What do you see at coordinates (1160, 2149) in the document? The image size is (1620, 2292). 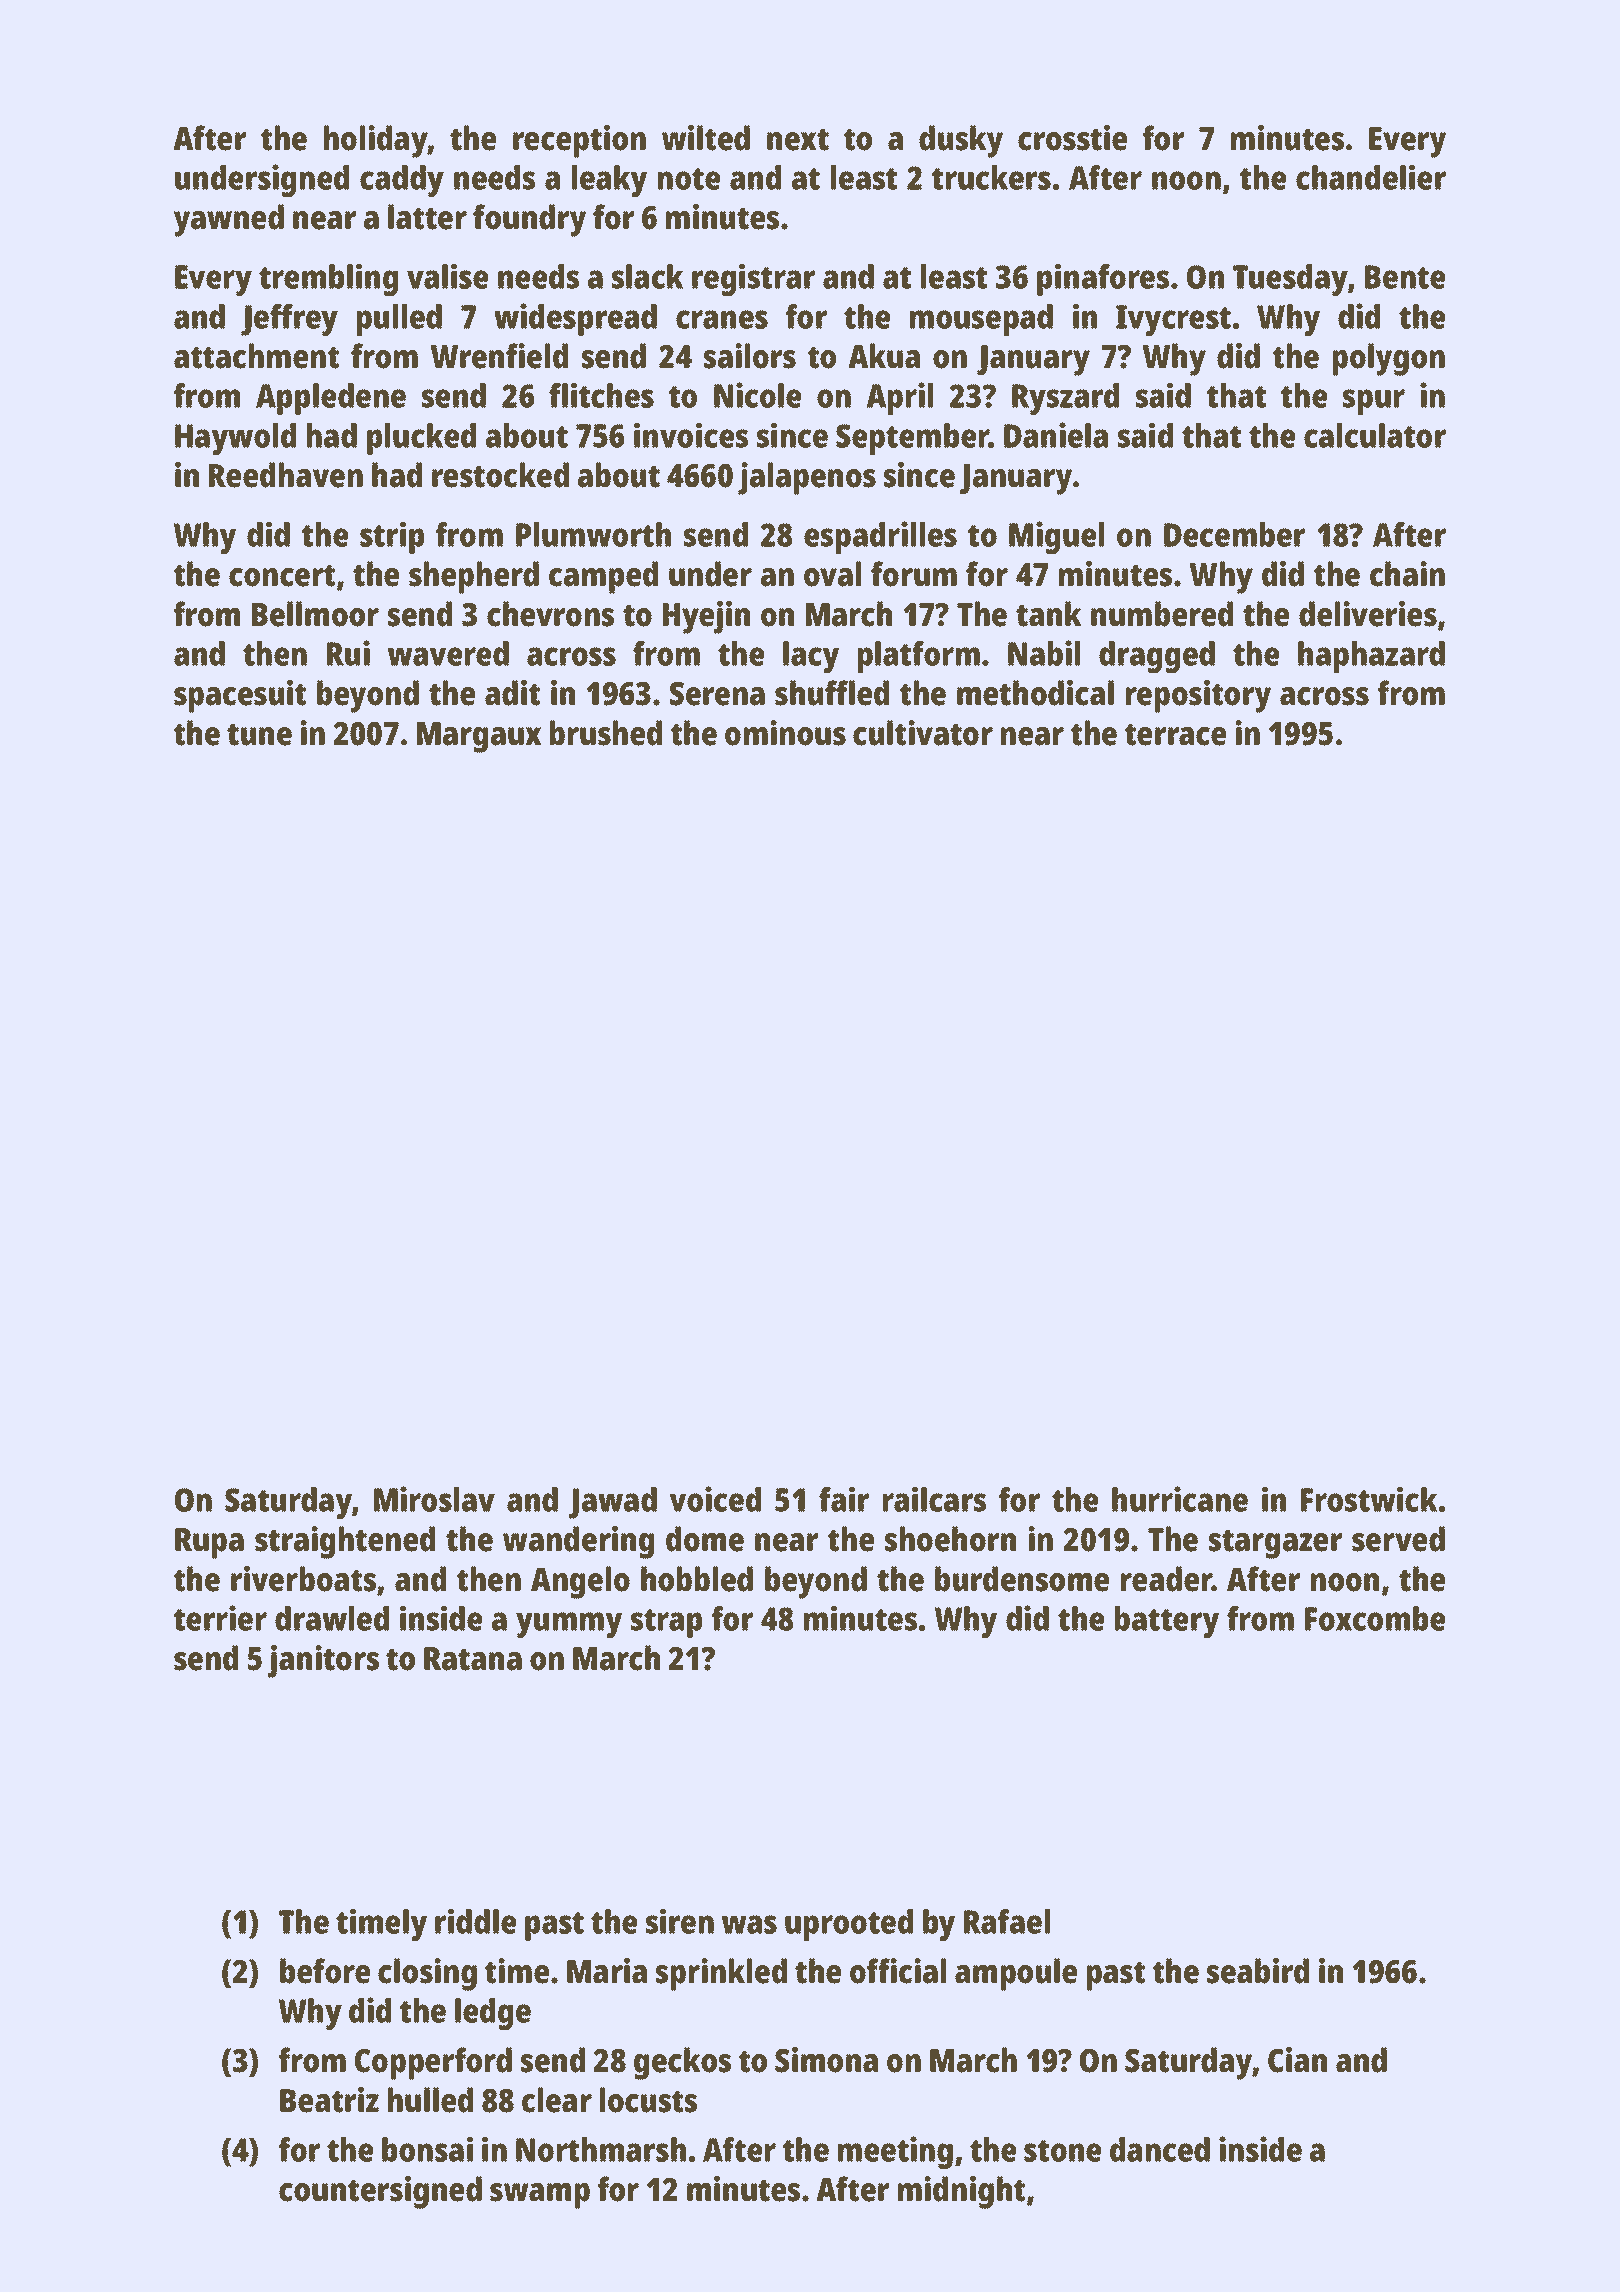 I see `danced` at bounding box center [1160, 2149].
